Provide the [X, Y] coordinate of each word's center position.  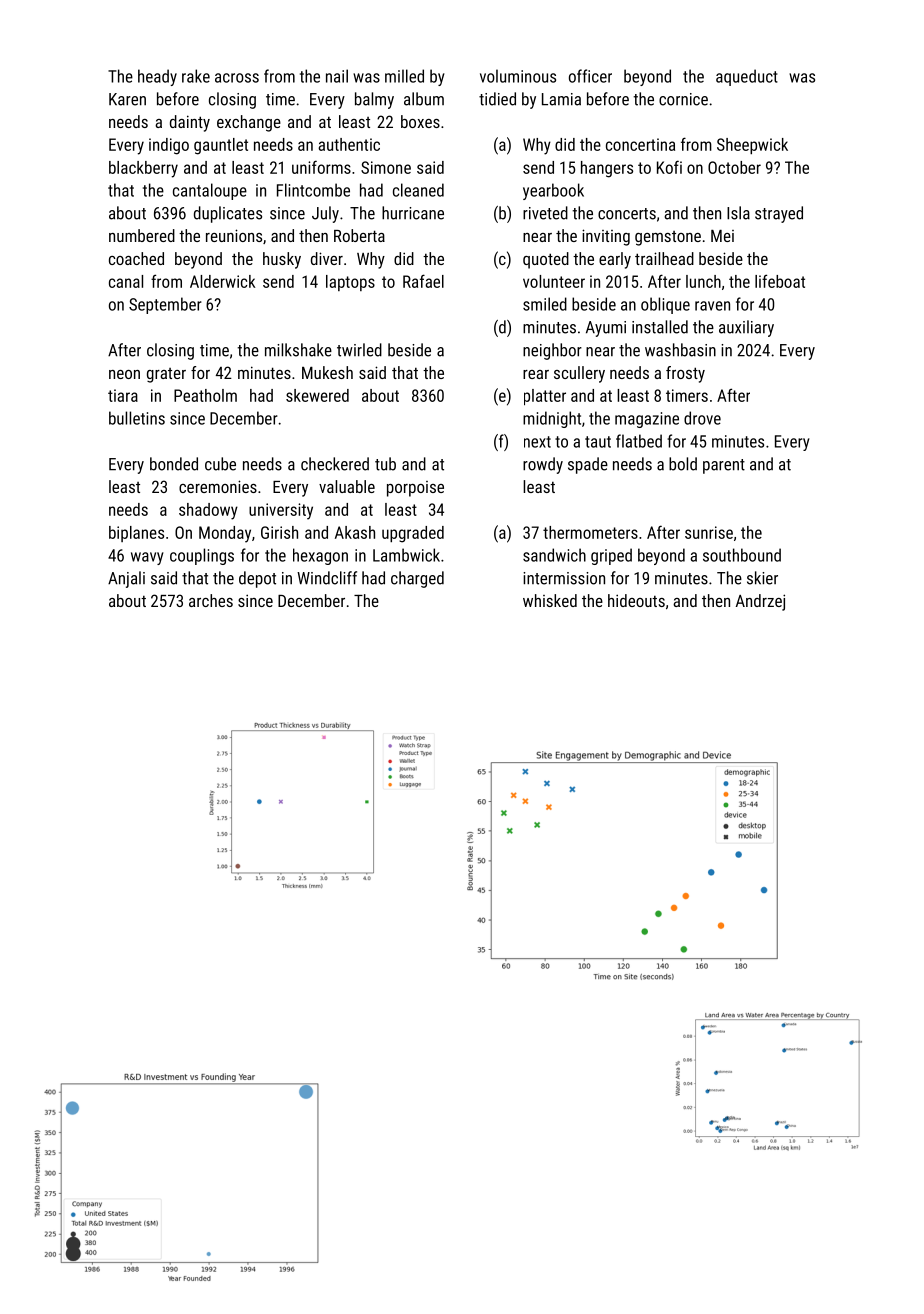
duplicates [228, 214]
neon [124, 374]
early [615, 260]
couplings [202, 556]
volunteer [554, 281]
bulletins [137, 418]
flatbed [639, 441]
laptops [350, 283]
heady [157, 77]
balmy [374, 100]
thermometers [590, 532]
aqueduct [747, 77]
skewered [317, 395]
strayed [779, 214]
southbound [742, 555]
